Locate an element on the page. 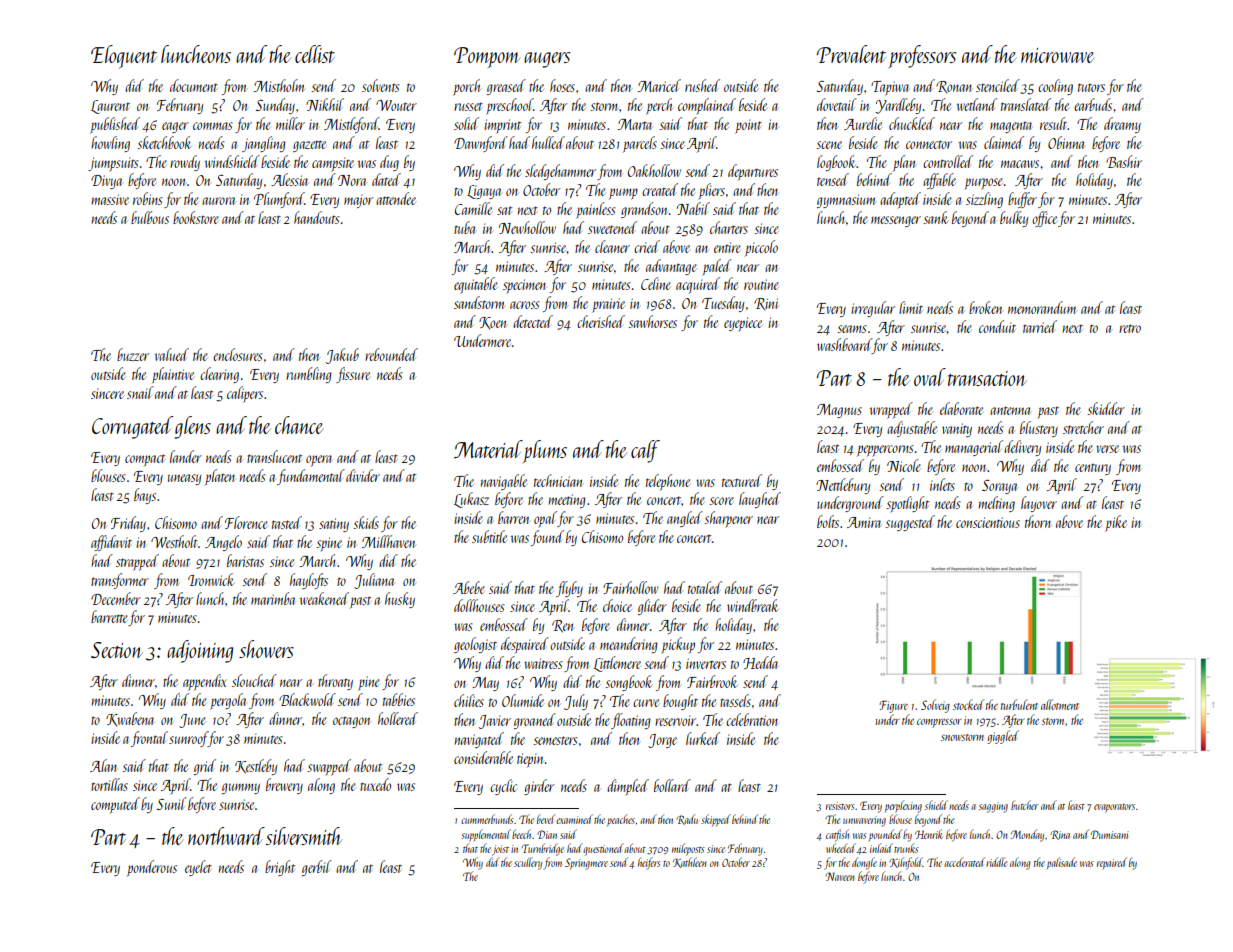  Material is located at coordinates (488, 449).
